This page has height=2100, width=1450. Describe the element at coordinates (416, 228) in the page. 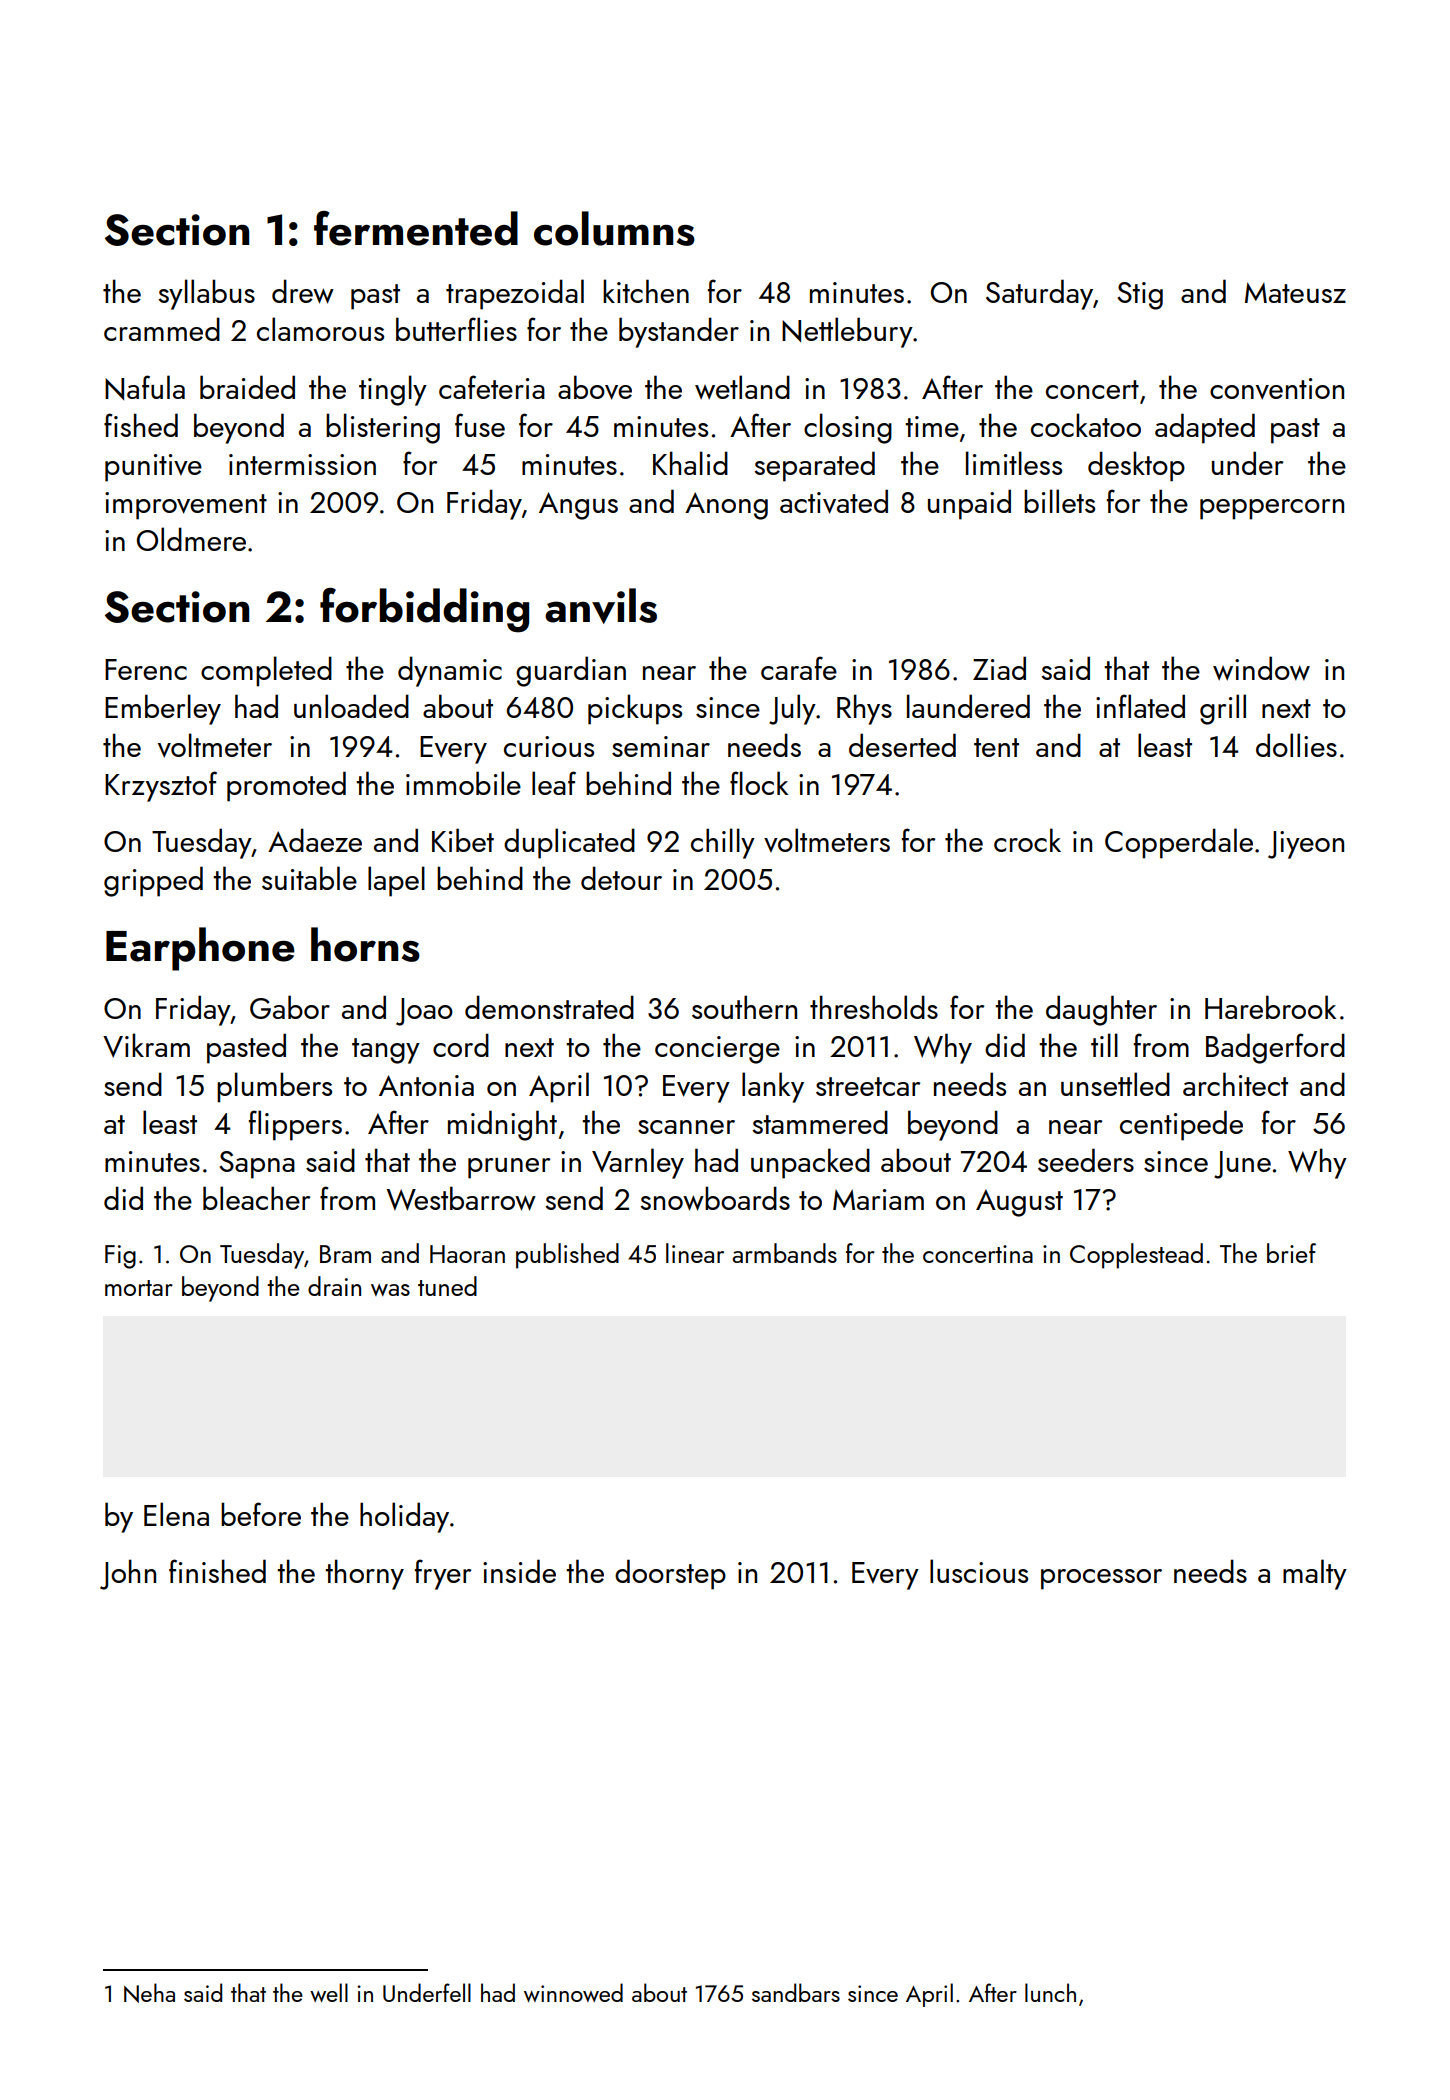

I see `fermented` at that location.
